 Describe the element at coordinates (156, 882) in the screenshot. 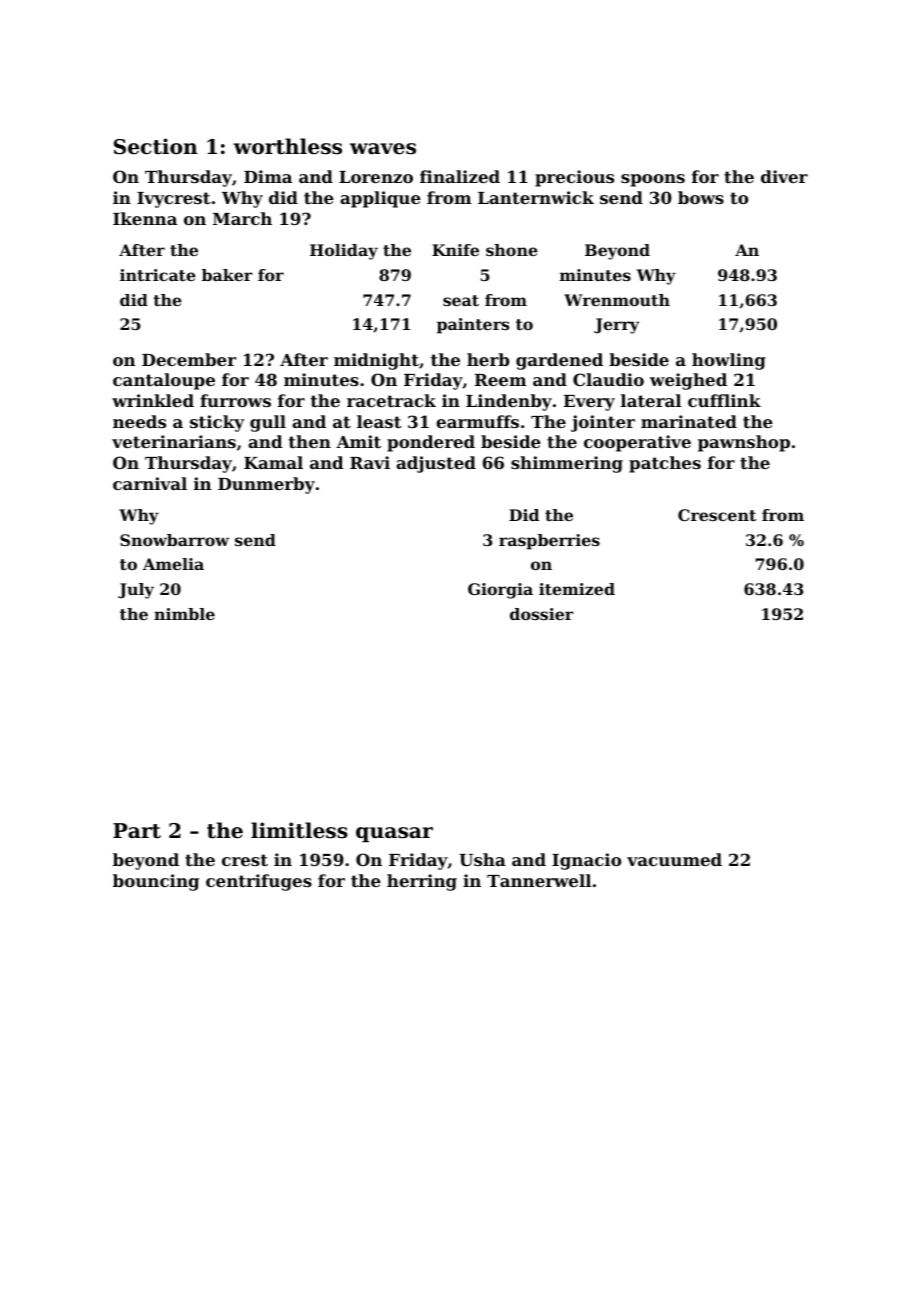

I see `bouncing` at that location.
